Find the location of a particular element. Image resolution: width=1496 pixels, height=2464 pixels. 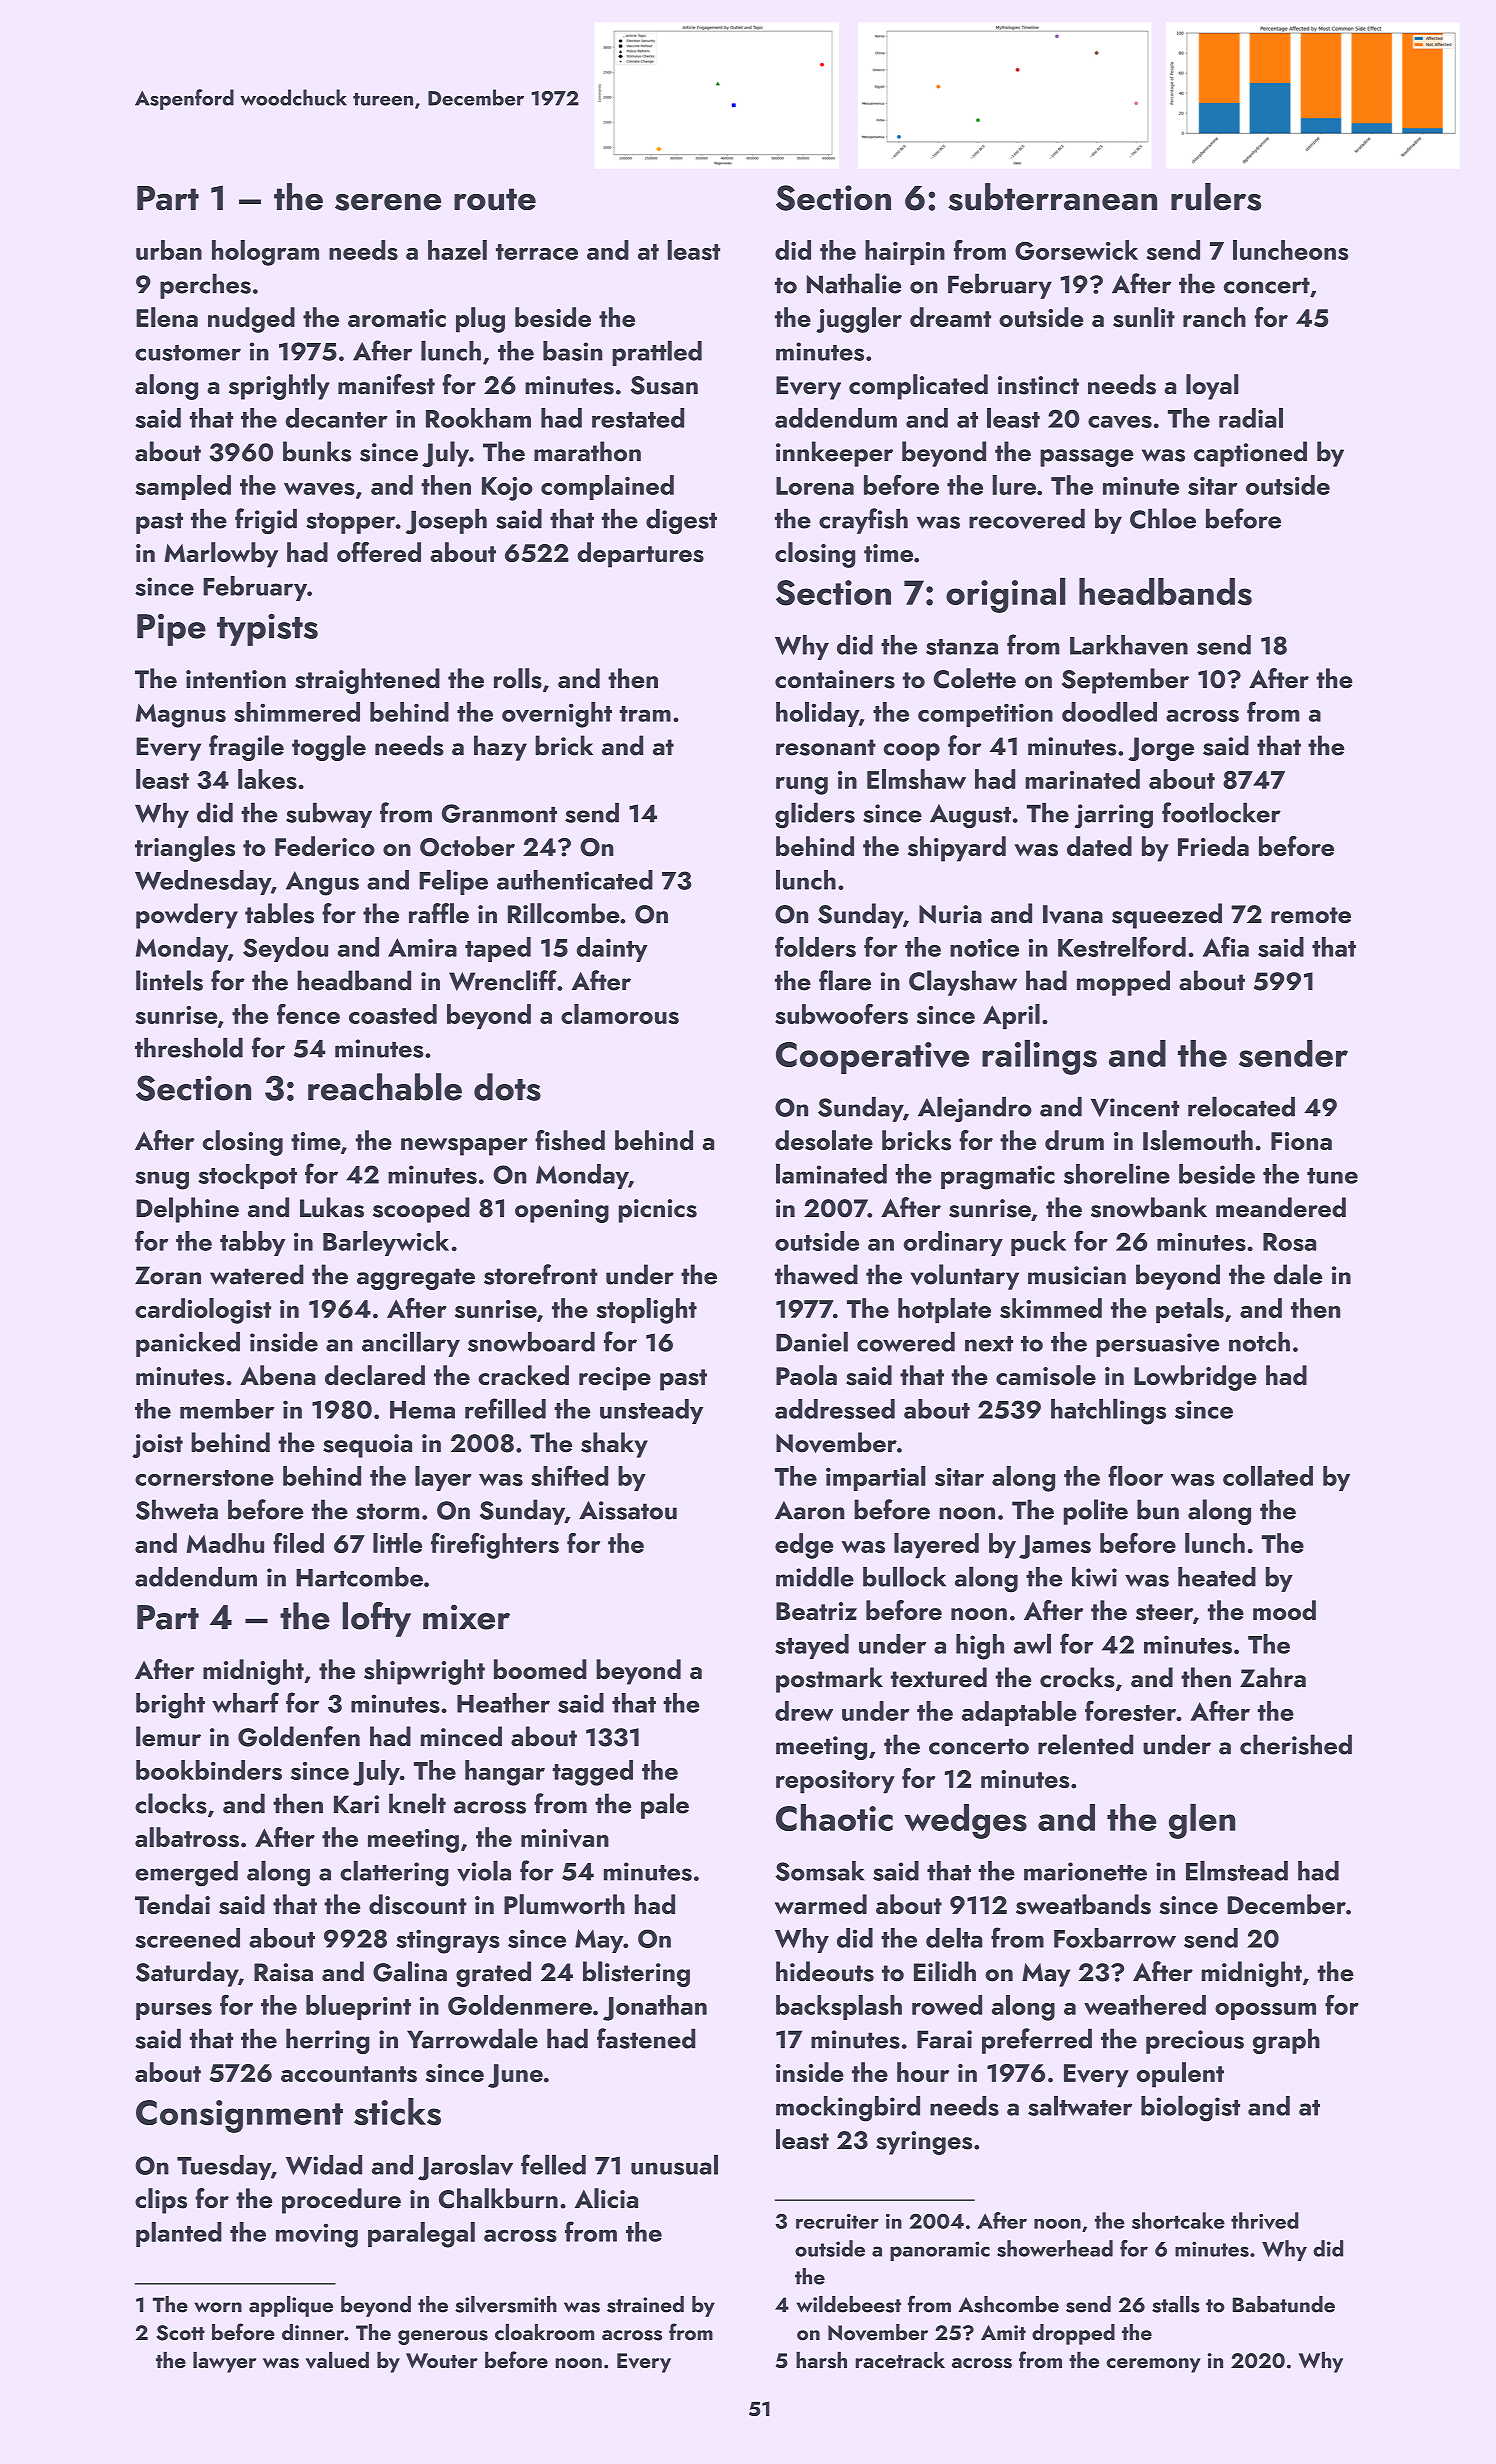

nudged is located at coordinates (251, 320).
